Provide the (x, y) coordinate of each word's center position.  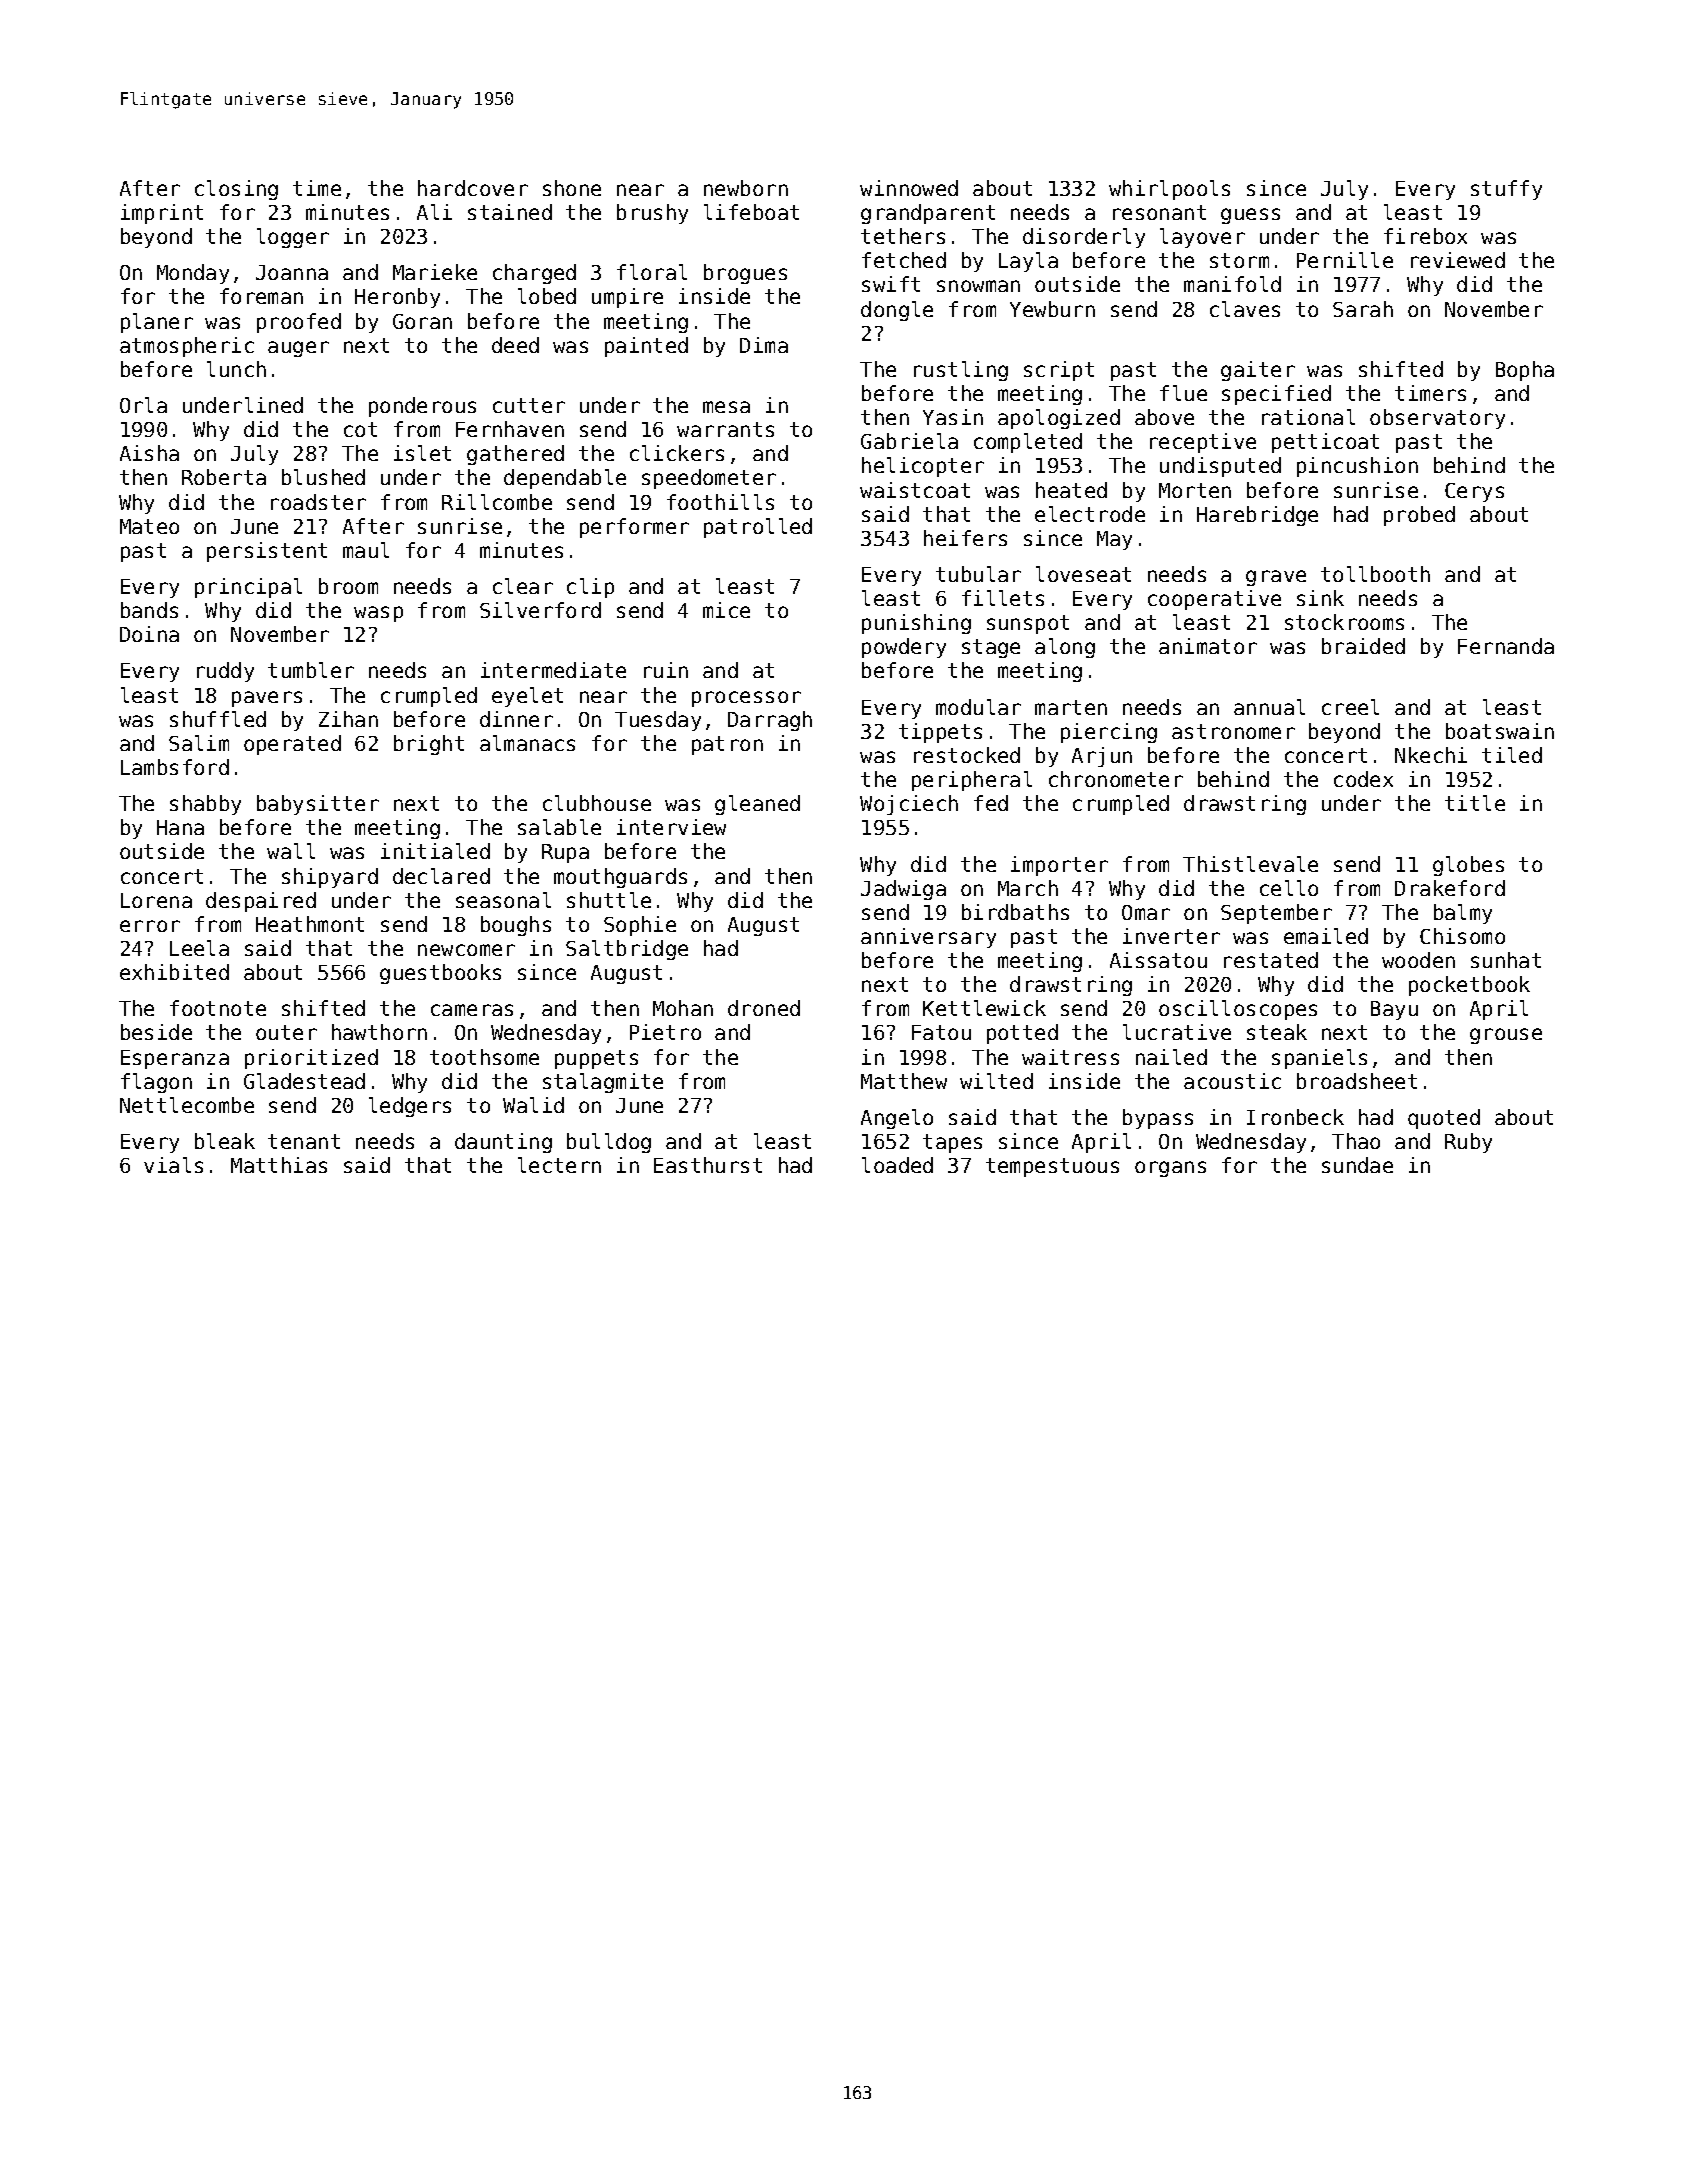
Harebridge (1257, 516)
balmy (1463, 914)
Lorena (156, 900)
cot (360, 429)
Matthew (904, 1081)
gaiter (1258, 371)
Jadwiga (903, 890)
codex (1363, 779)
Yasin (953, 417)
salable (559, 827)
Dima (764, 345)
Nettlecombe (187, 1105)
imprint (162, 214)
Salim (199, 743)
